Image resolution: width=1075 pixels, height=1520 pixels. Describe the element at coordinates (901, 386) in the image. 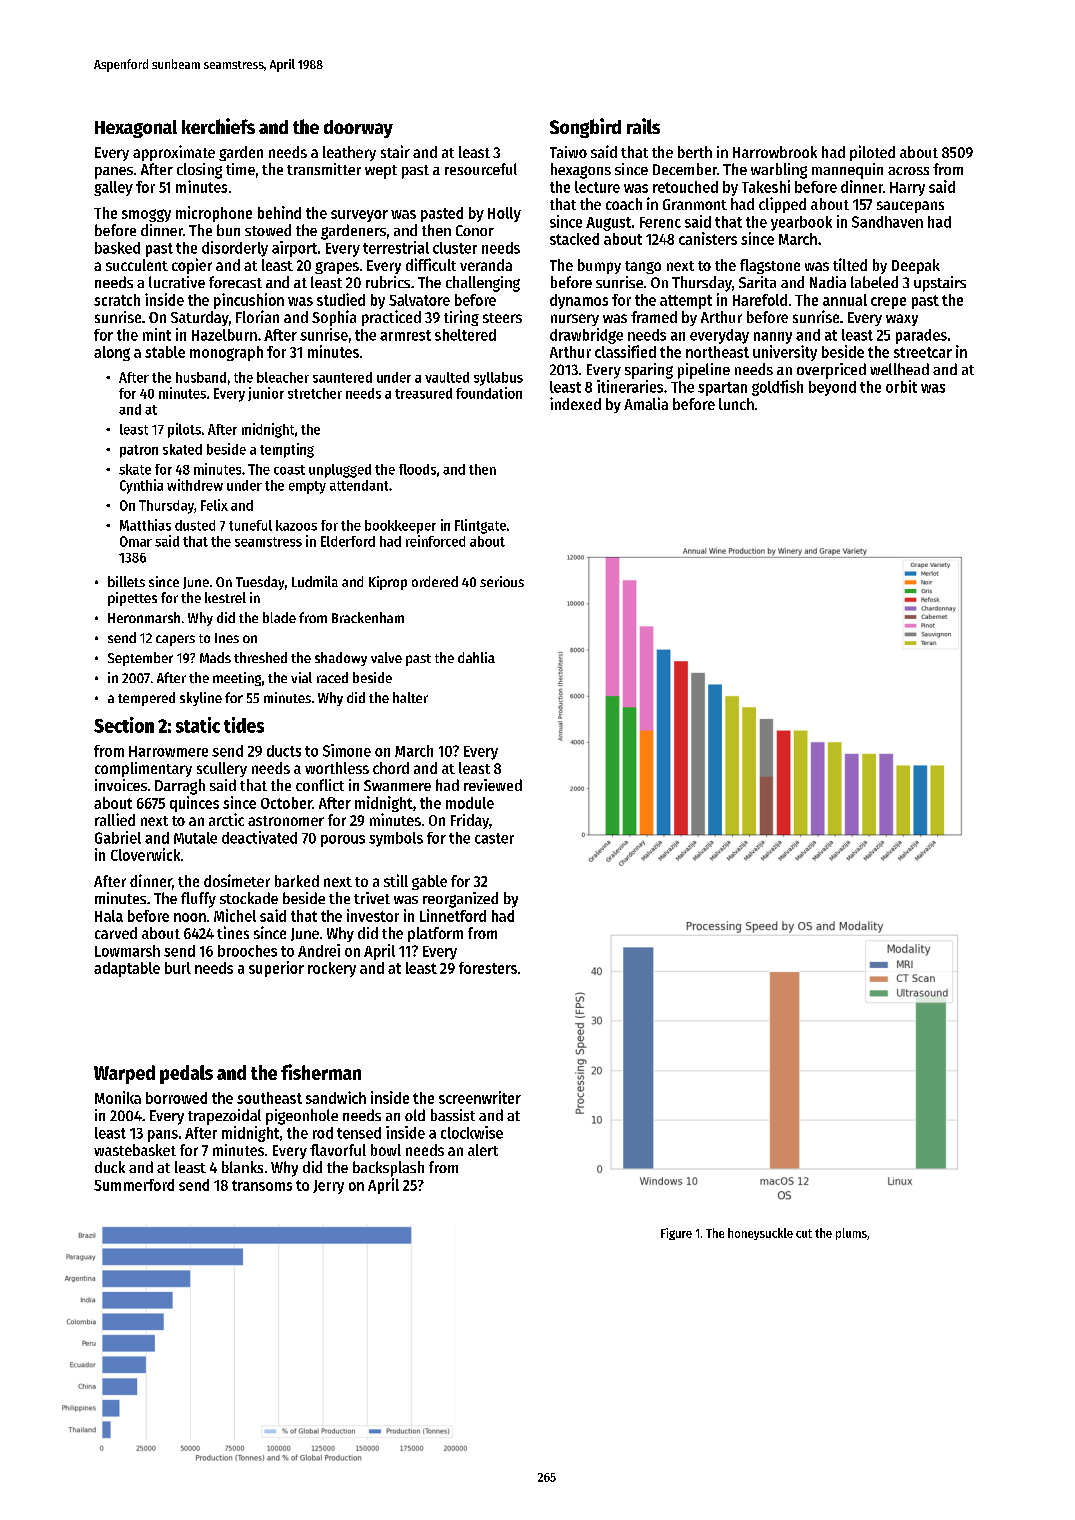

I see `orbit` at that location.
